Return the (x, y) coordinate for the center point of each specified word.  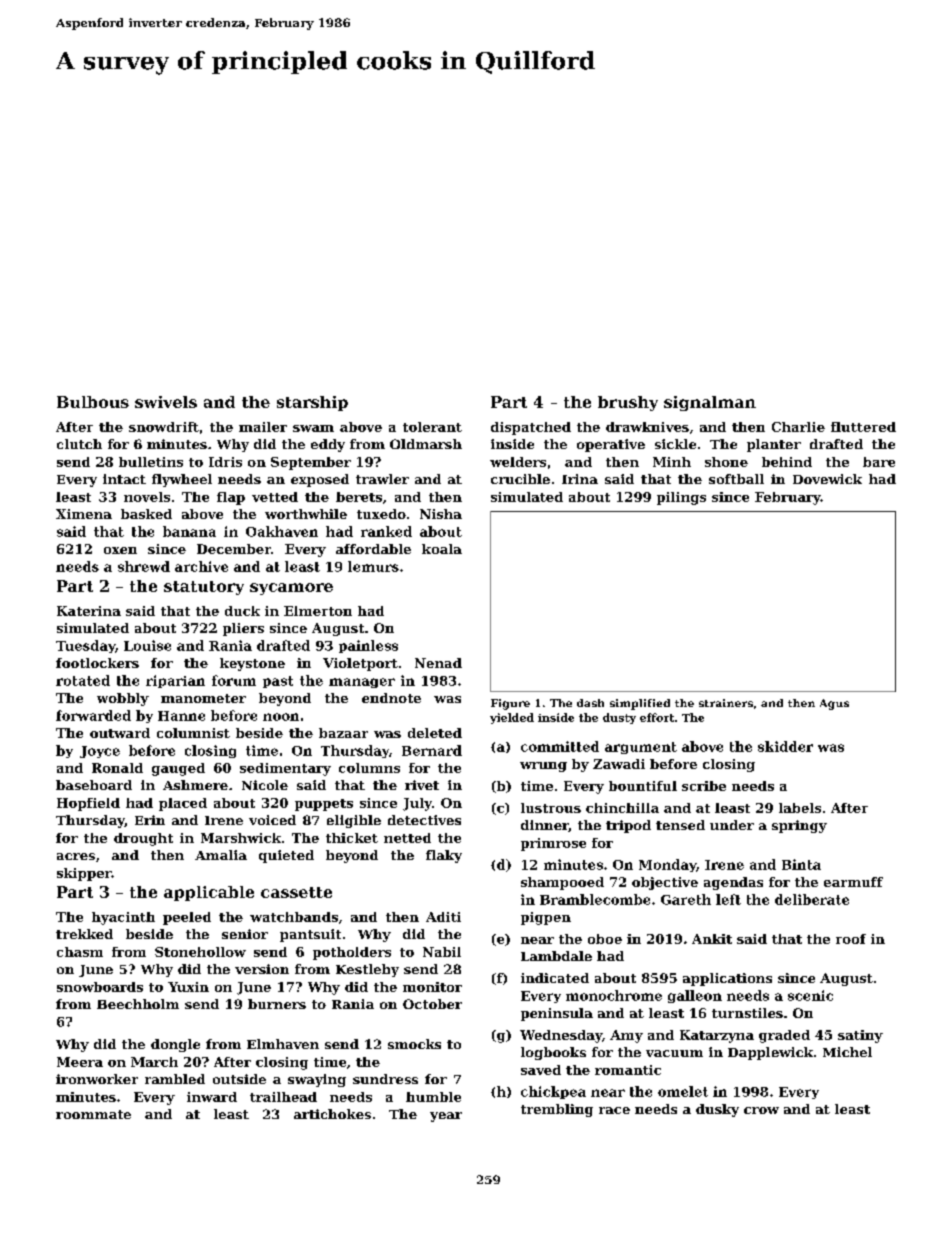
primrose (553, 844)
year (446, 1117)
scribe (704, 786)
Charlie (798, 427)
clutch (79, 444)
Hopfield (88, 804)
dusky (717, 1110)
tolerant (432, 427)
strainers (726, 703)
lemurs (373, 566)
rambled (175, 1079)
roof (851, 939)
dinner (545, 826)
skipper (84, 874)
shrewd (144, 566)
